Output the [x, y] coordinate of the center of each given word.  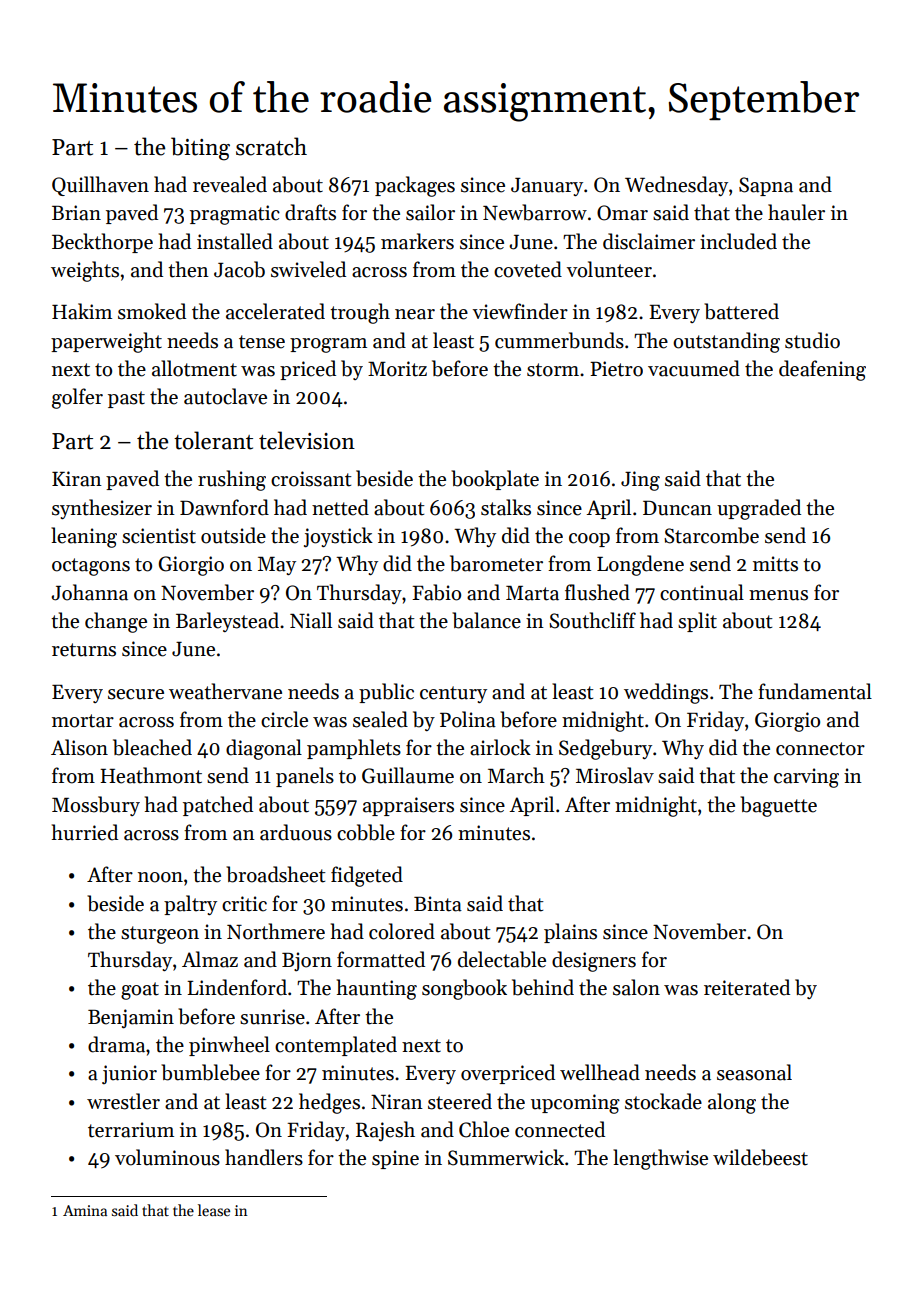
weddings [666, 693]
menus [778, 595]
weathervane [225, 691]
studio [812, 340]
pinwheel [229, 1046]
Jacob [239, 269]
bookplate [495, 480]
